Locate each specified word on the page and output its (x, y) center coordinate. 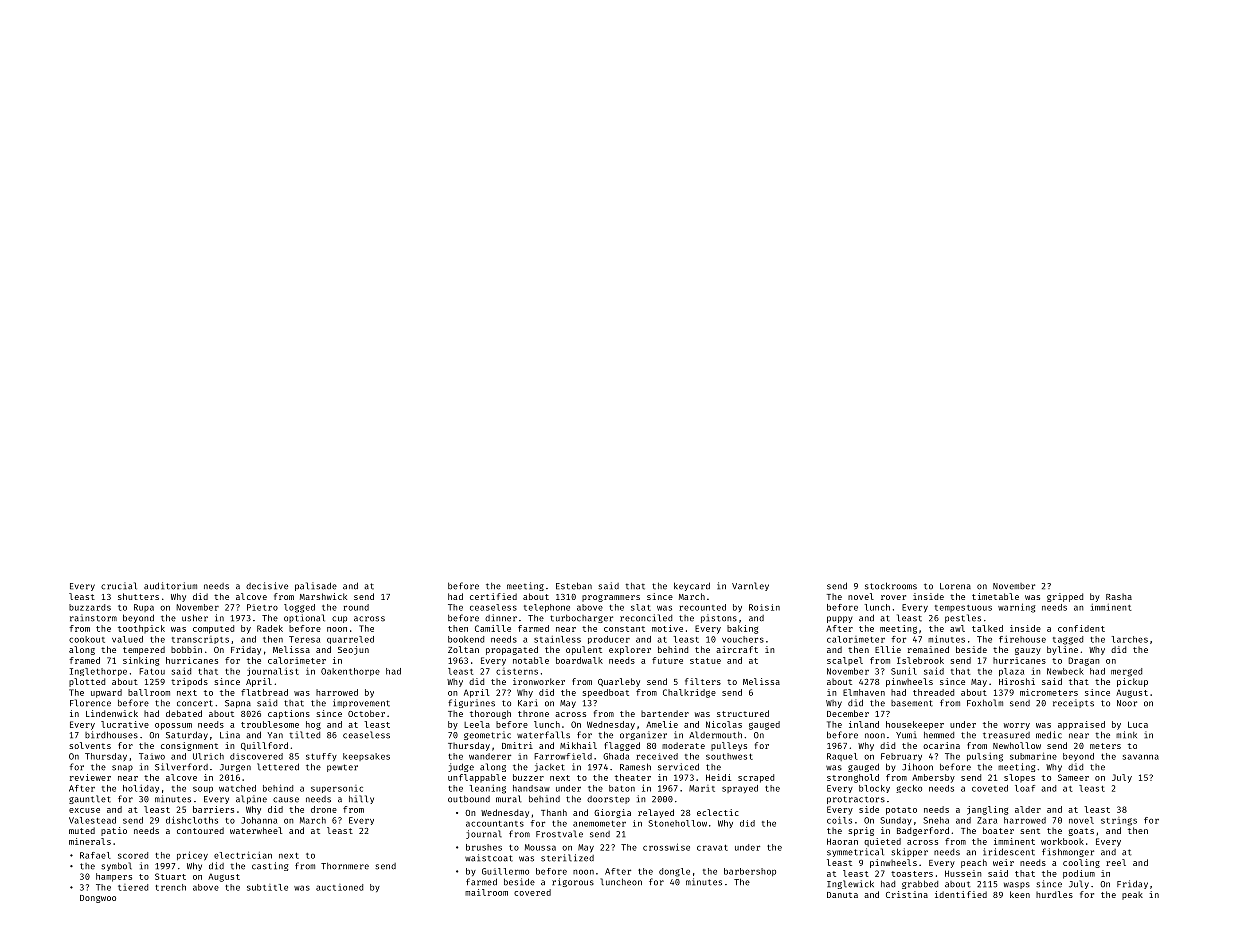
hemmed (939, 735)
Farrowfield (563, 756)
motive (667, 628)
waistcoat (489, 858)
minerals (90, 841)
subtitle (267, 887)
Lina (230, 735)
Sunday (896, 821)
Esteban (574, 586)
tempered (144, 650)
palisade (316, 586)
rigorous (573, 882)
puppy (839, 619)
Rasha (1119, 596)
